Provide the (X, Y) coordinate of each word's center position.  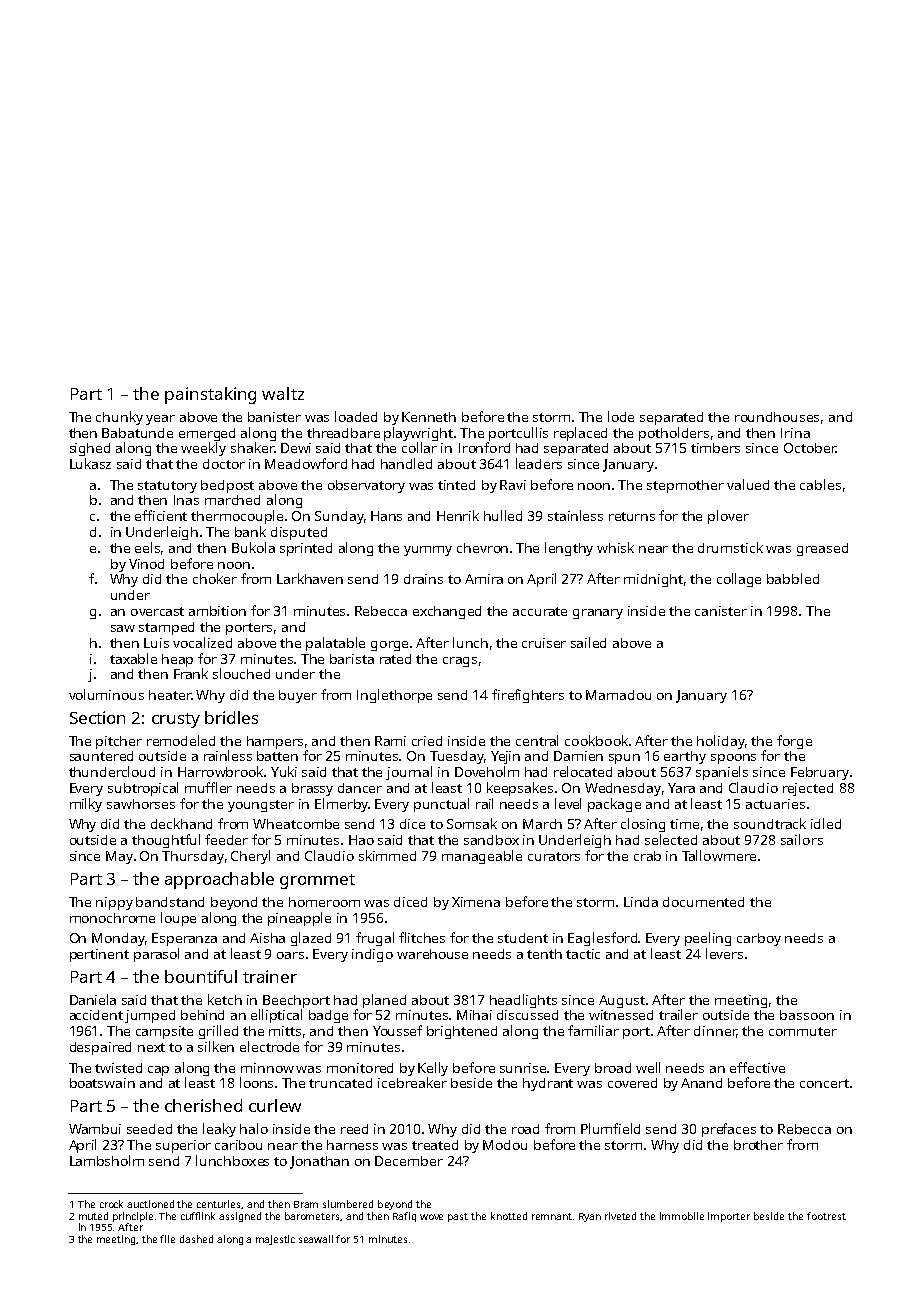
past (458, 1217)
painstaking (210, 395)
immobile (682, 1216)
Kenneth (429, 417)
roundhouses (777, 417)
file (167, 1239)
